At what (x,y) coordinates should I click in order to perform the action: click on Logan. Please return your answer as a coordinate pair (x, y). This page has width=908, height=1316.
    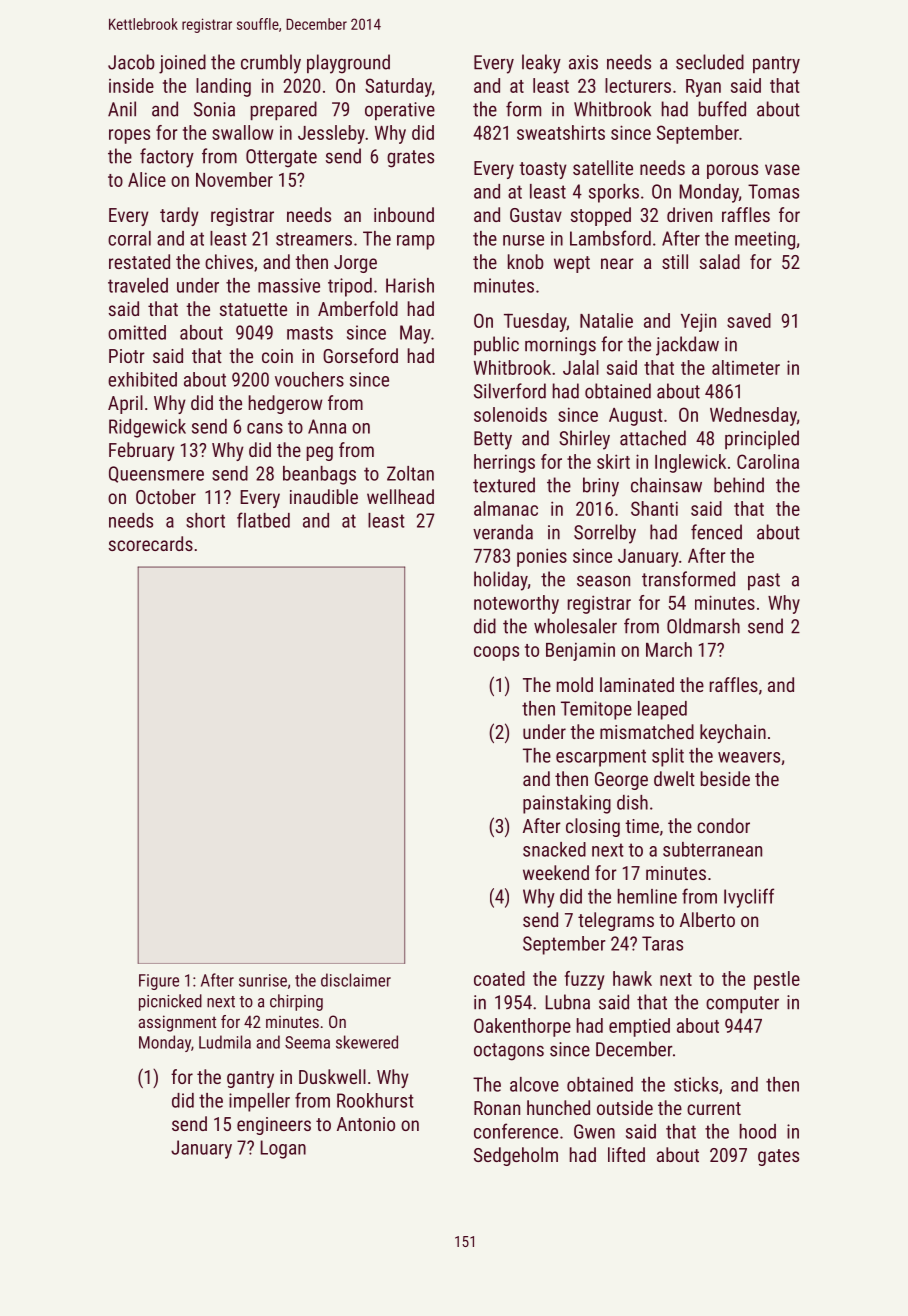
    Looking at the image, I should click on (283, 1149).
